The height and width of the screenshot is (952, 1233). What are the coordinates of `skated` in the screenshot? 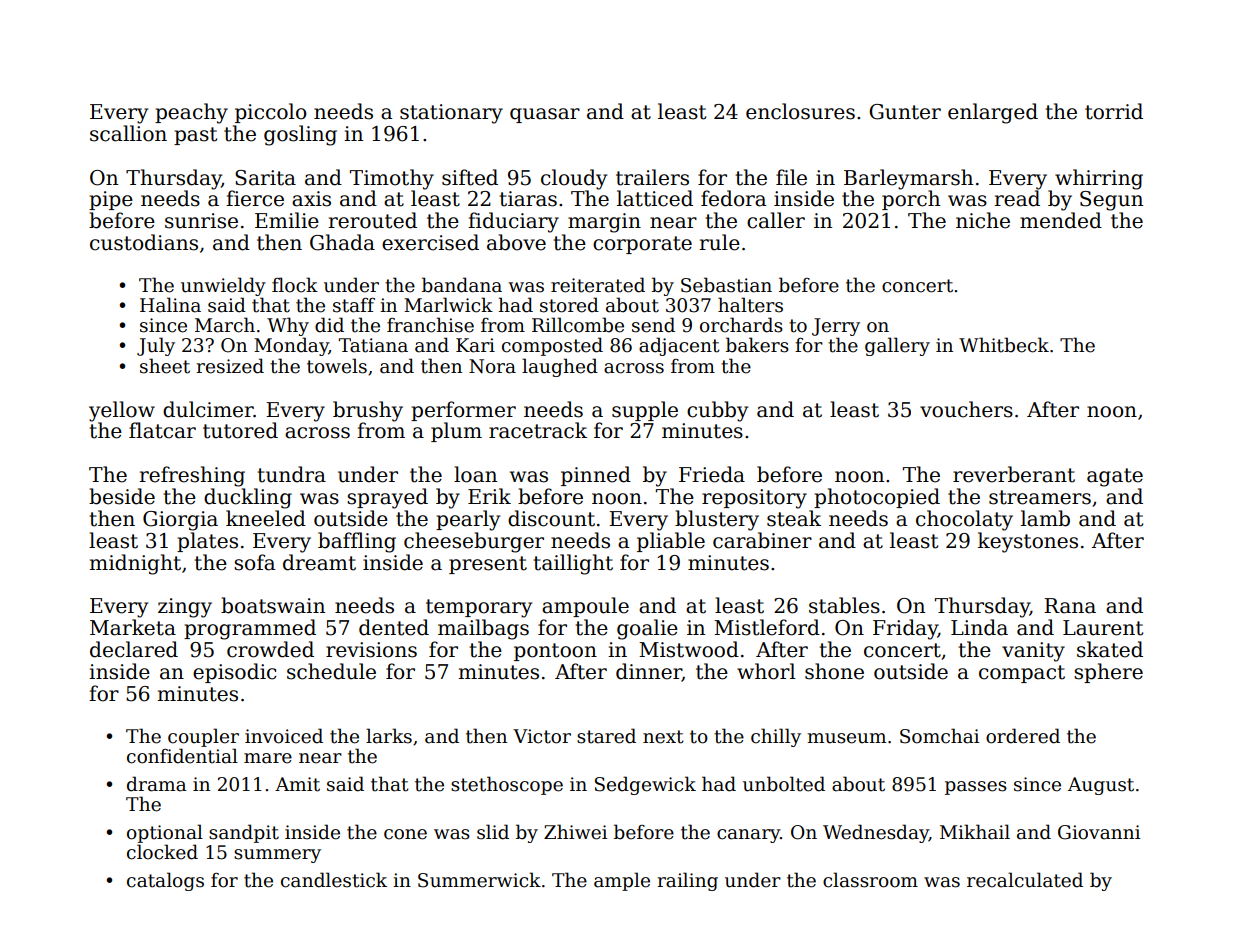 It's located at (1110, 649).
